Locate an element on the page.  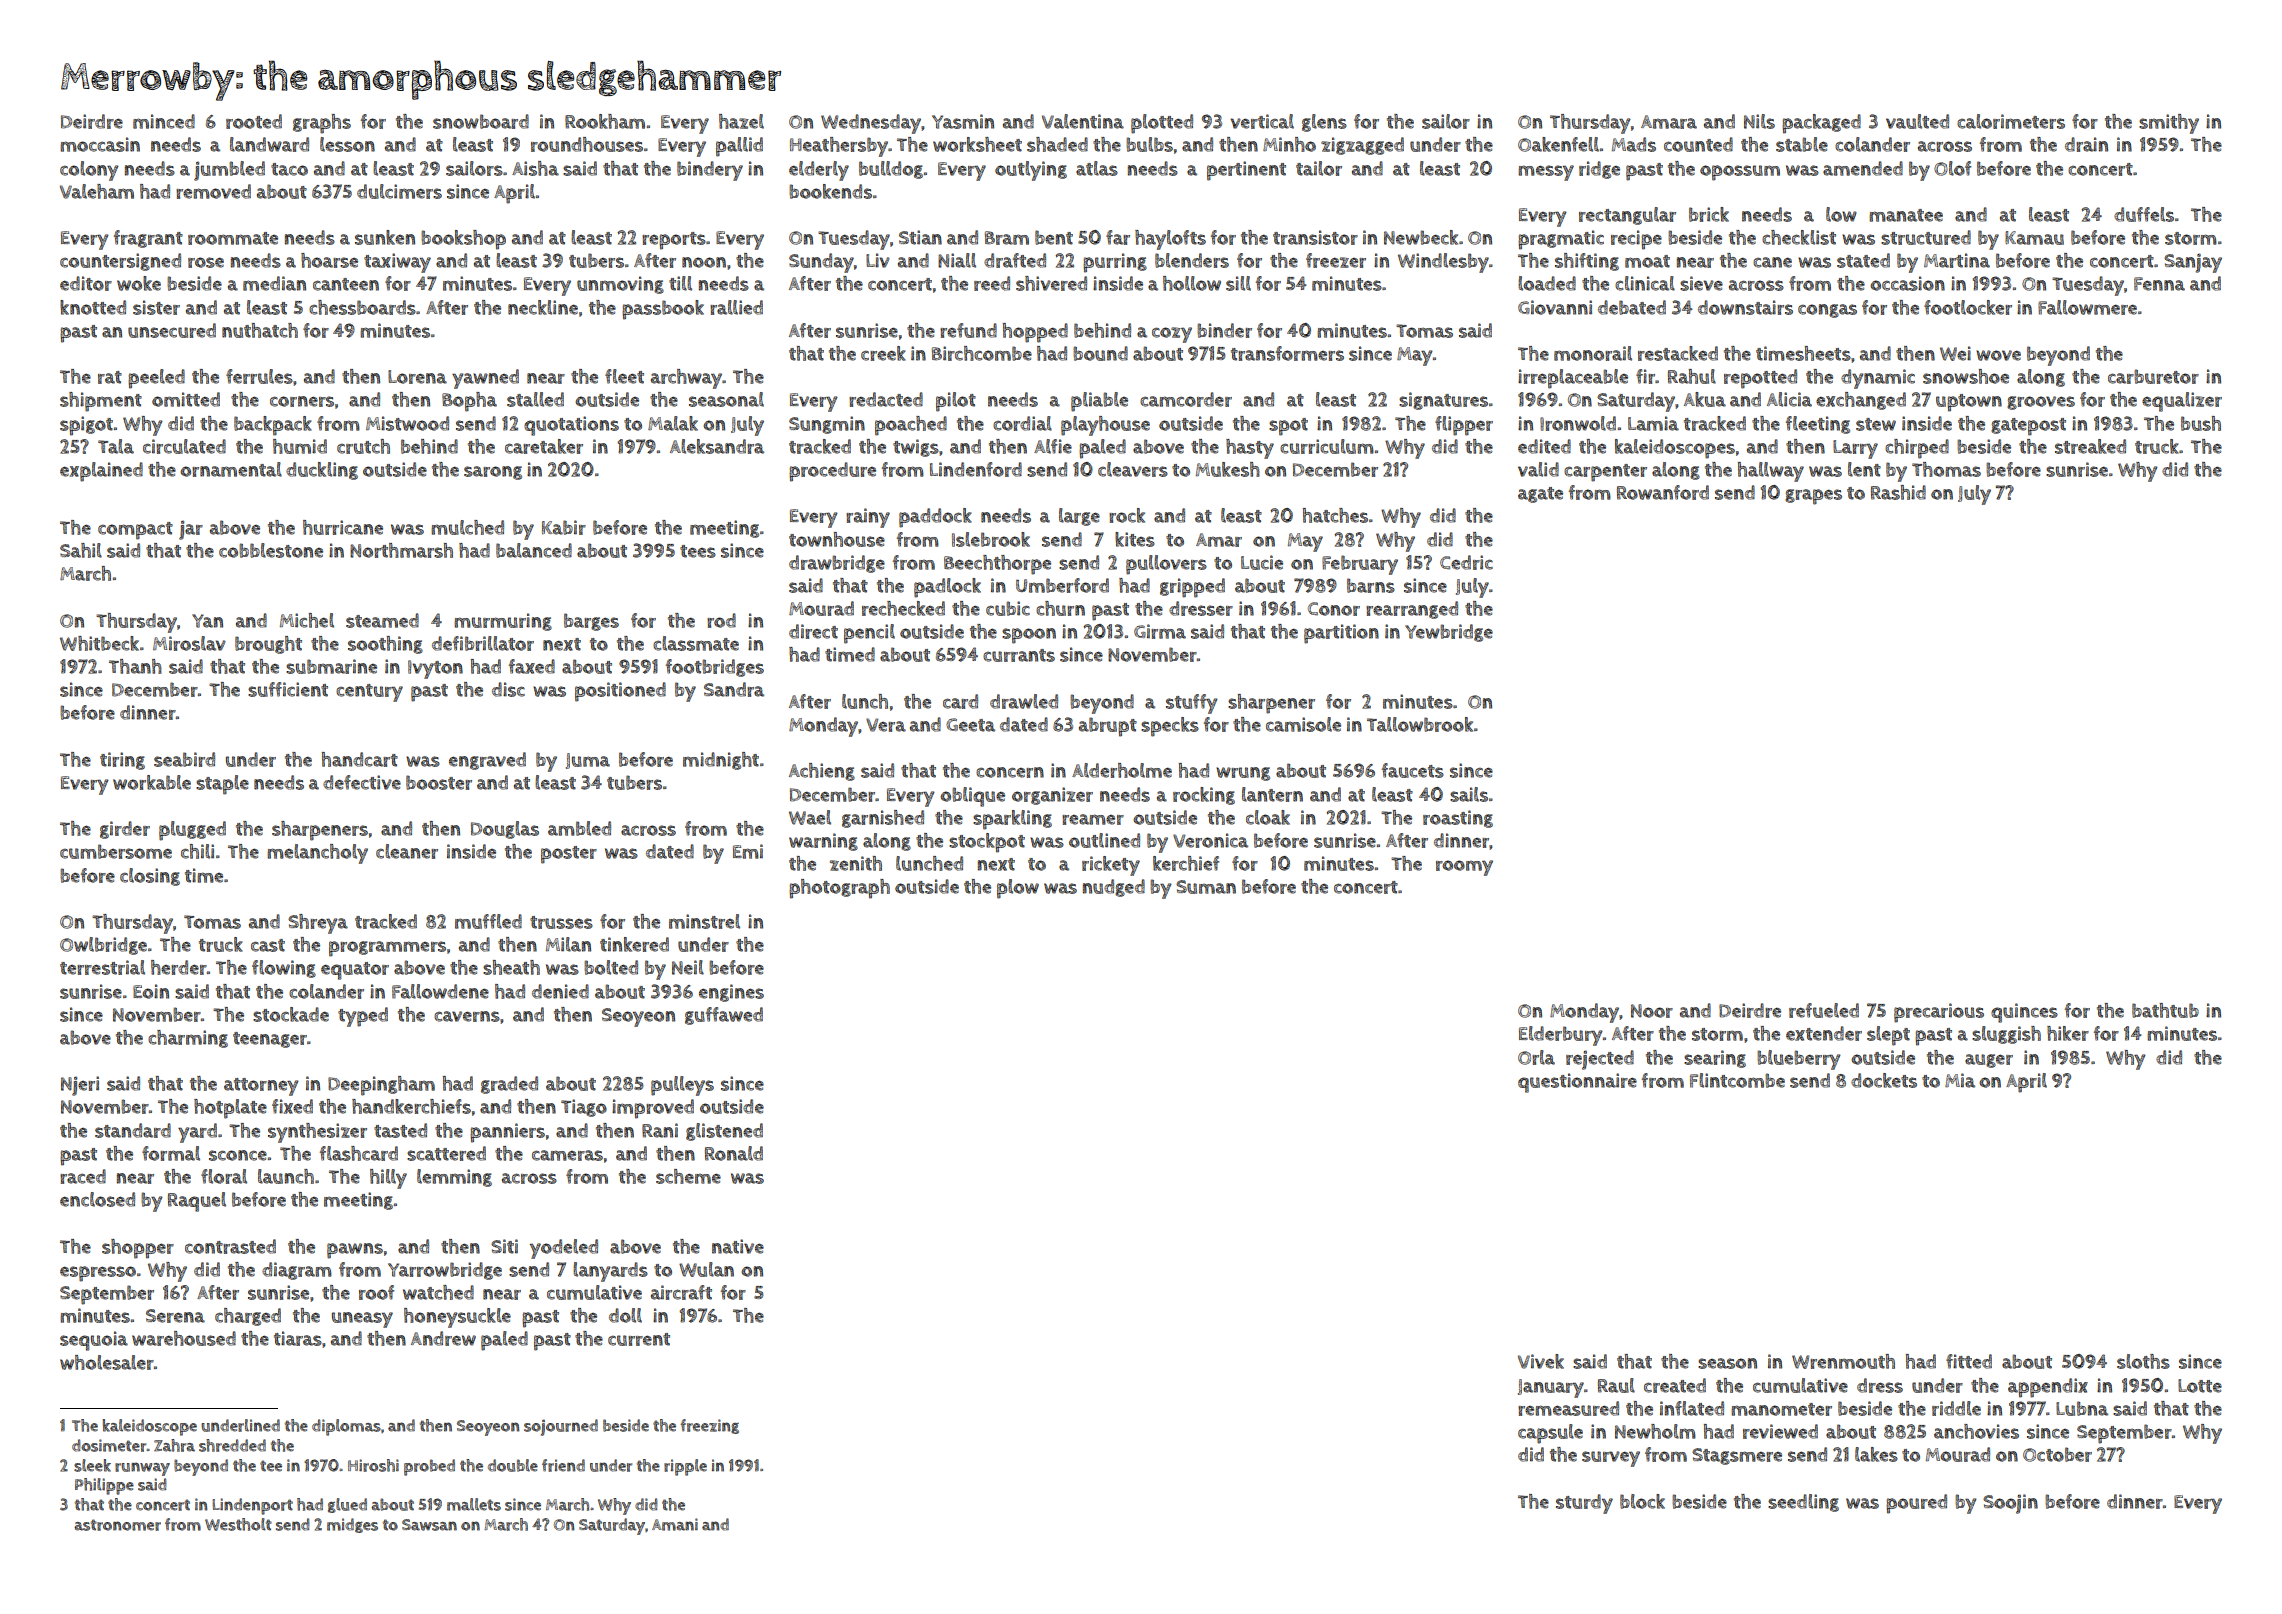
vaulted is located at coordinates (1917, 121).
